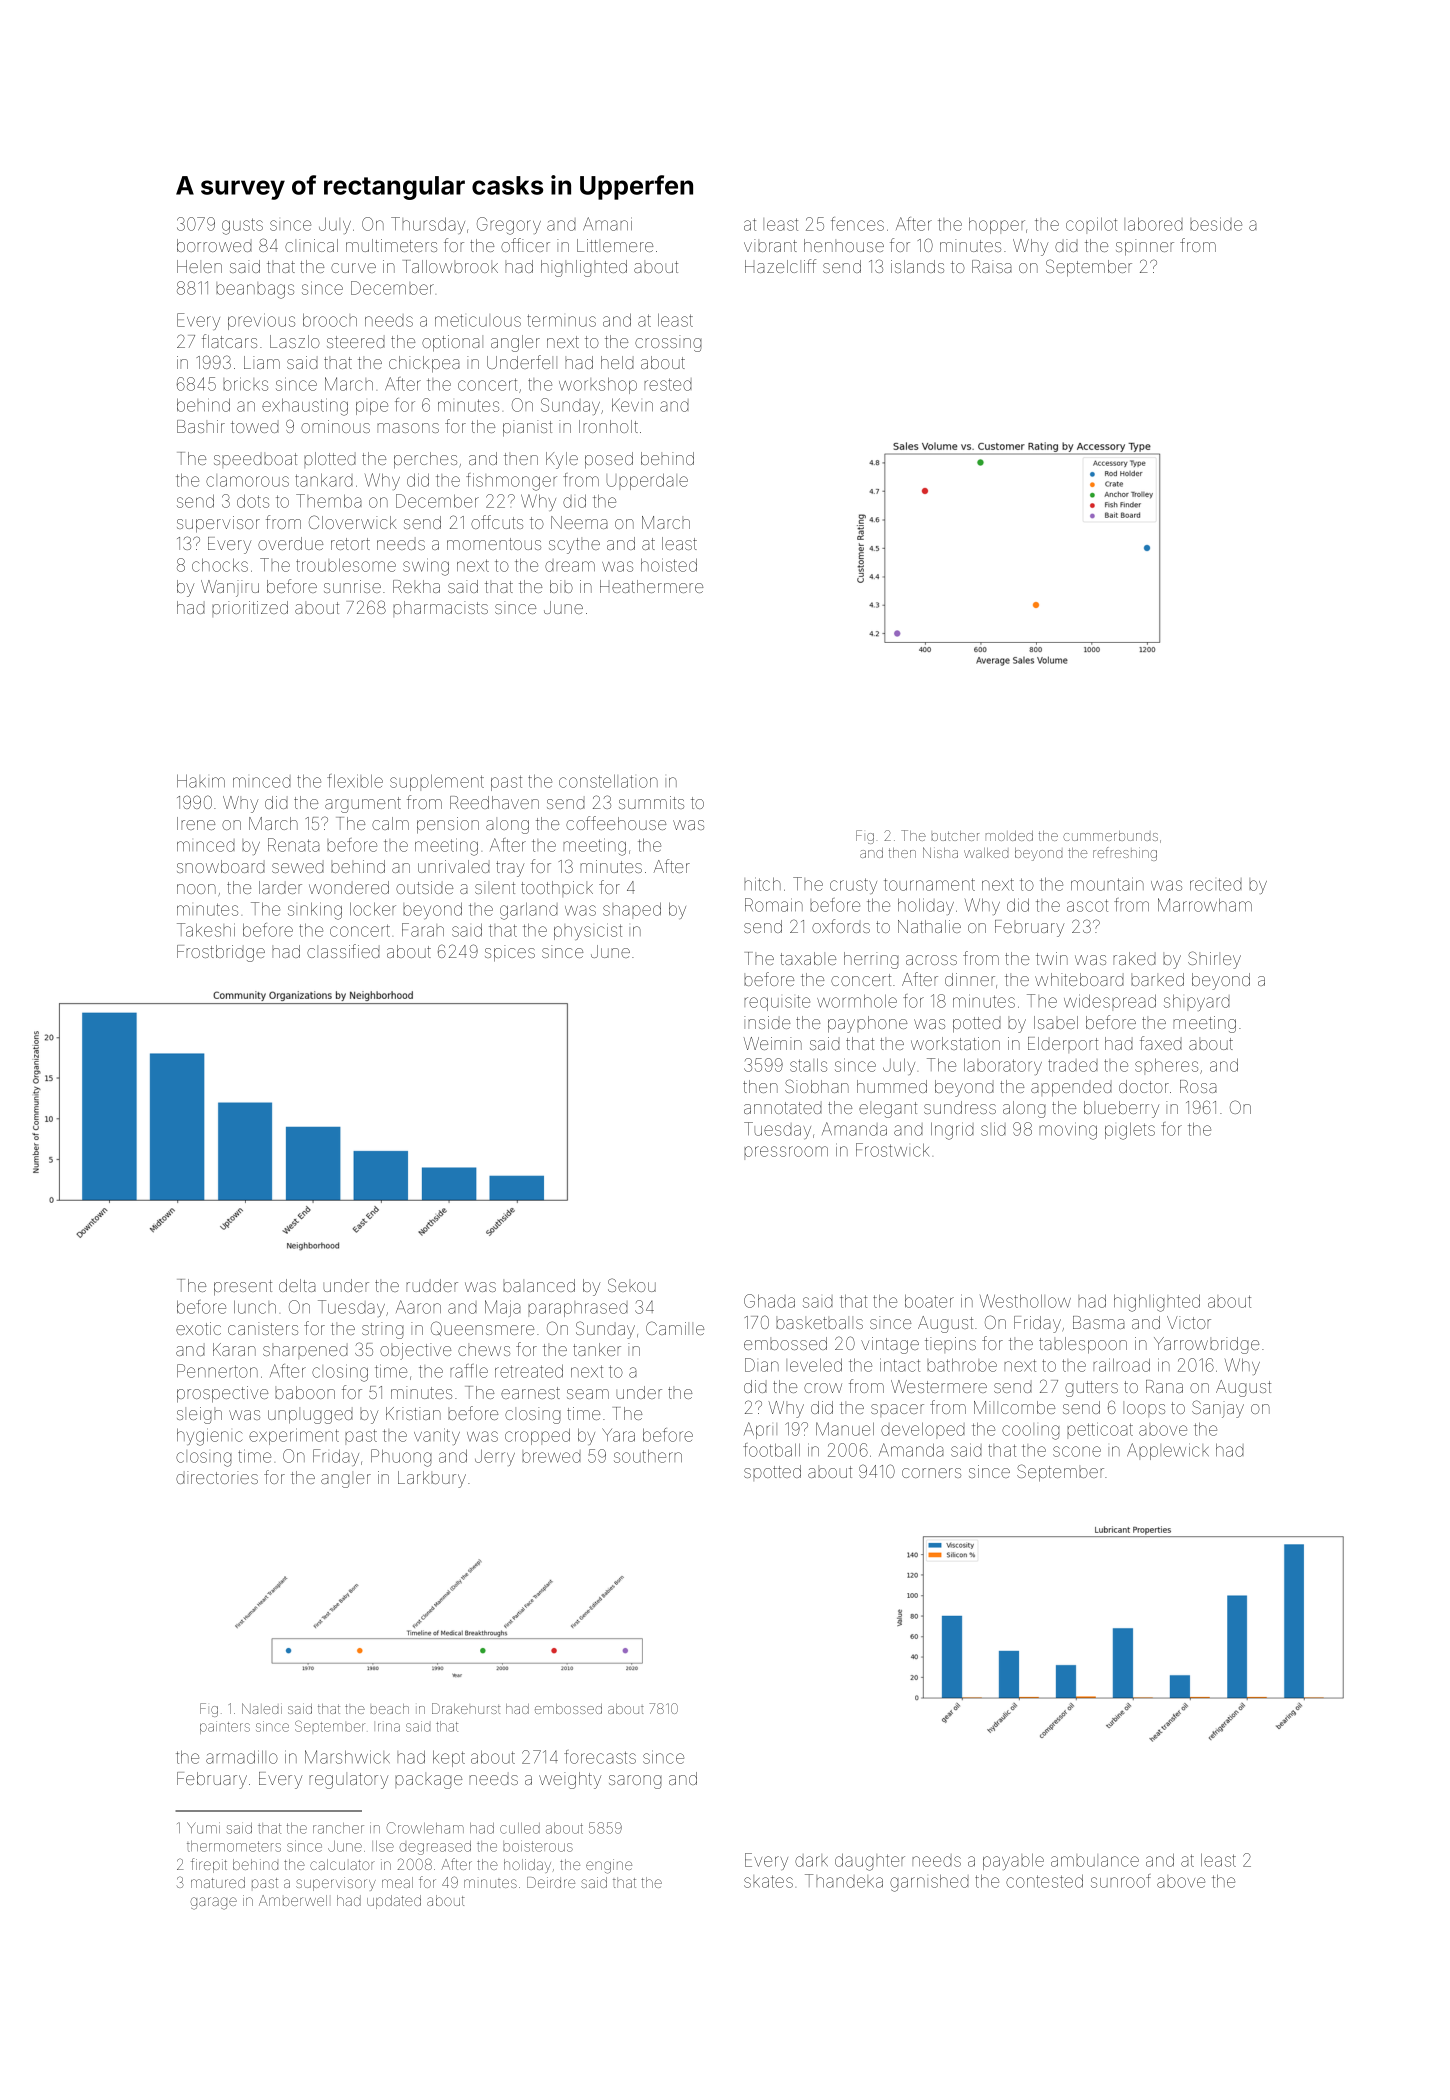 The image size is (1450, 2100). What do you see at coordinates (782, 1108) in the document?
I see `annotated` at bounding box center [782, 1108].
